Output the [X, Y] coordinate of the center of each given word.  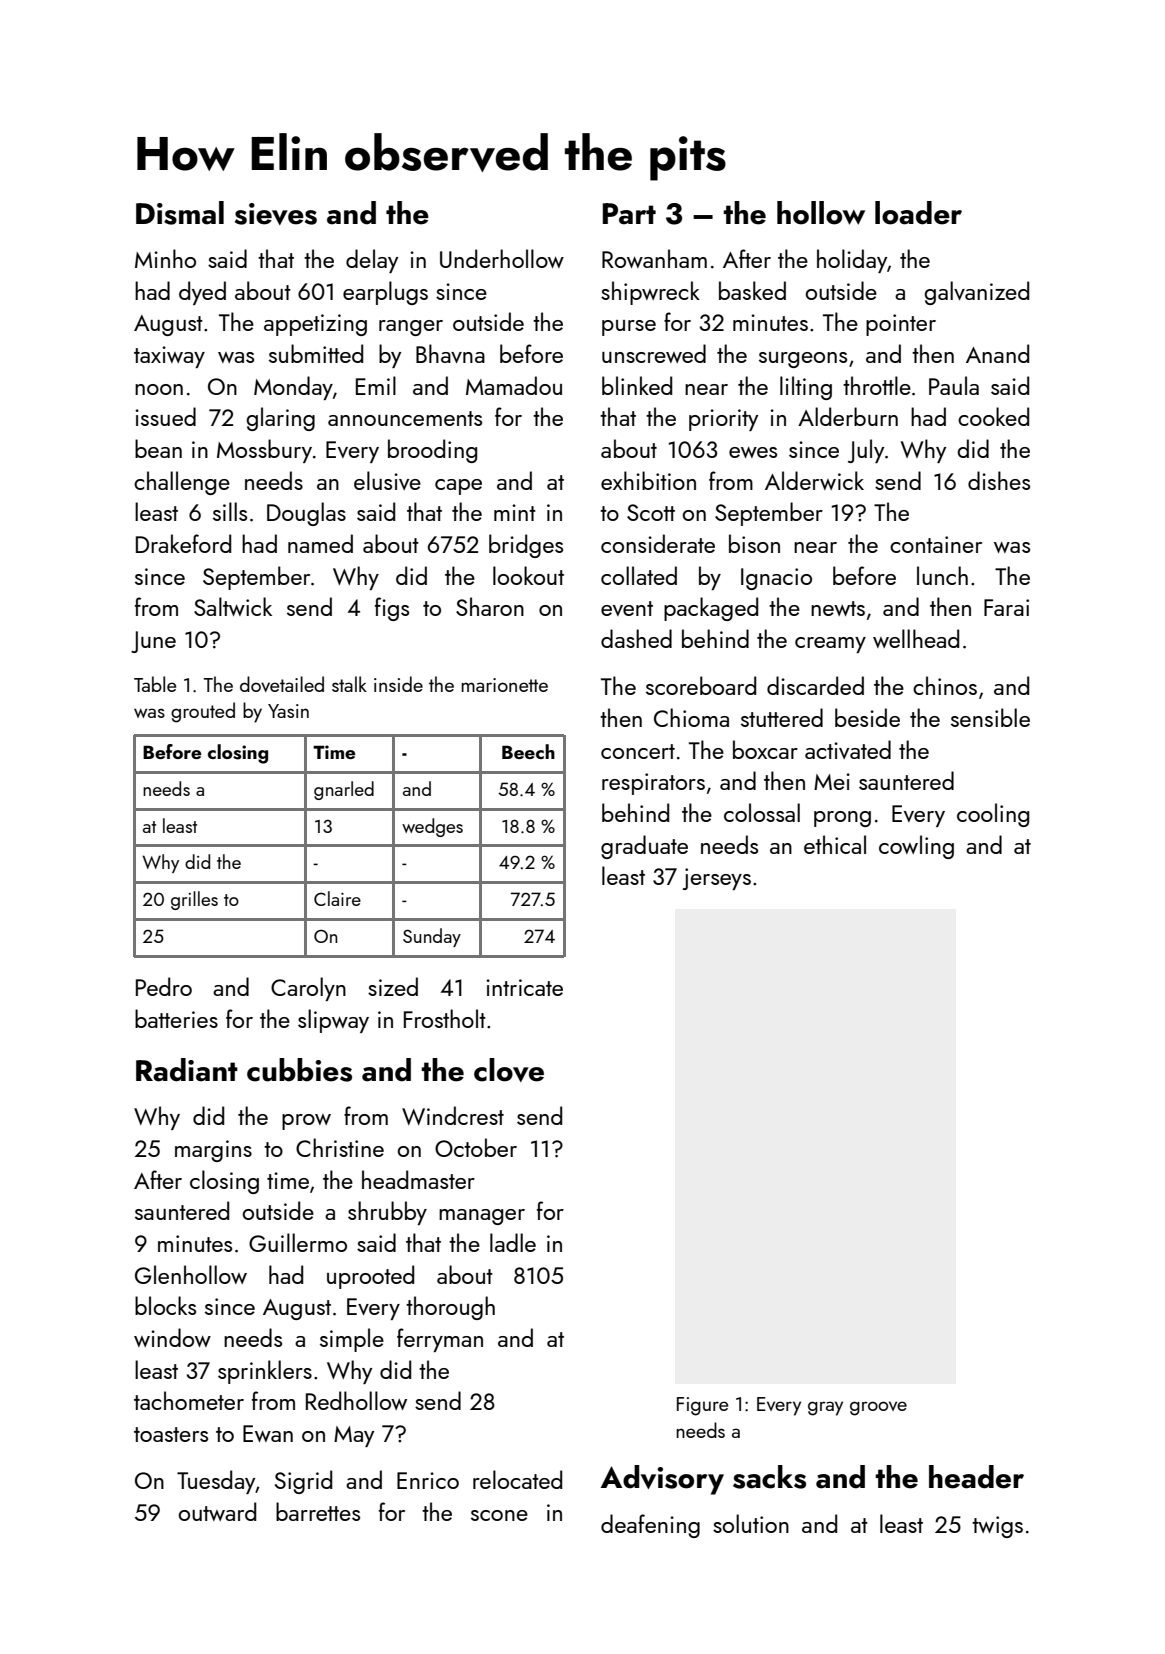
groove [878, 1408]
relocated [517, 1479]
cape [458, 487]
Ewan [268, 1433]
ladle [513, 1242]
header [976, 1477]
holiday [852, 261]
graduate [644, 847]
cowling [916, 847]
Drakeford [183, 543]
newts [838, 608]
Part [629, 214]
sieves [276, 214]
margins [213, 1151]
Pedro [164, 986]
